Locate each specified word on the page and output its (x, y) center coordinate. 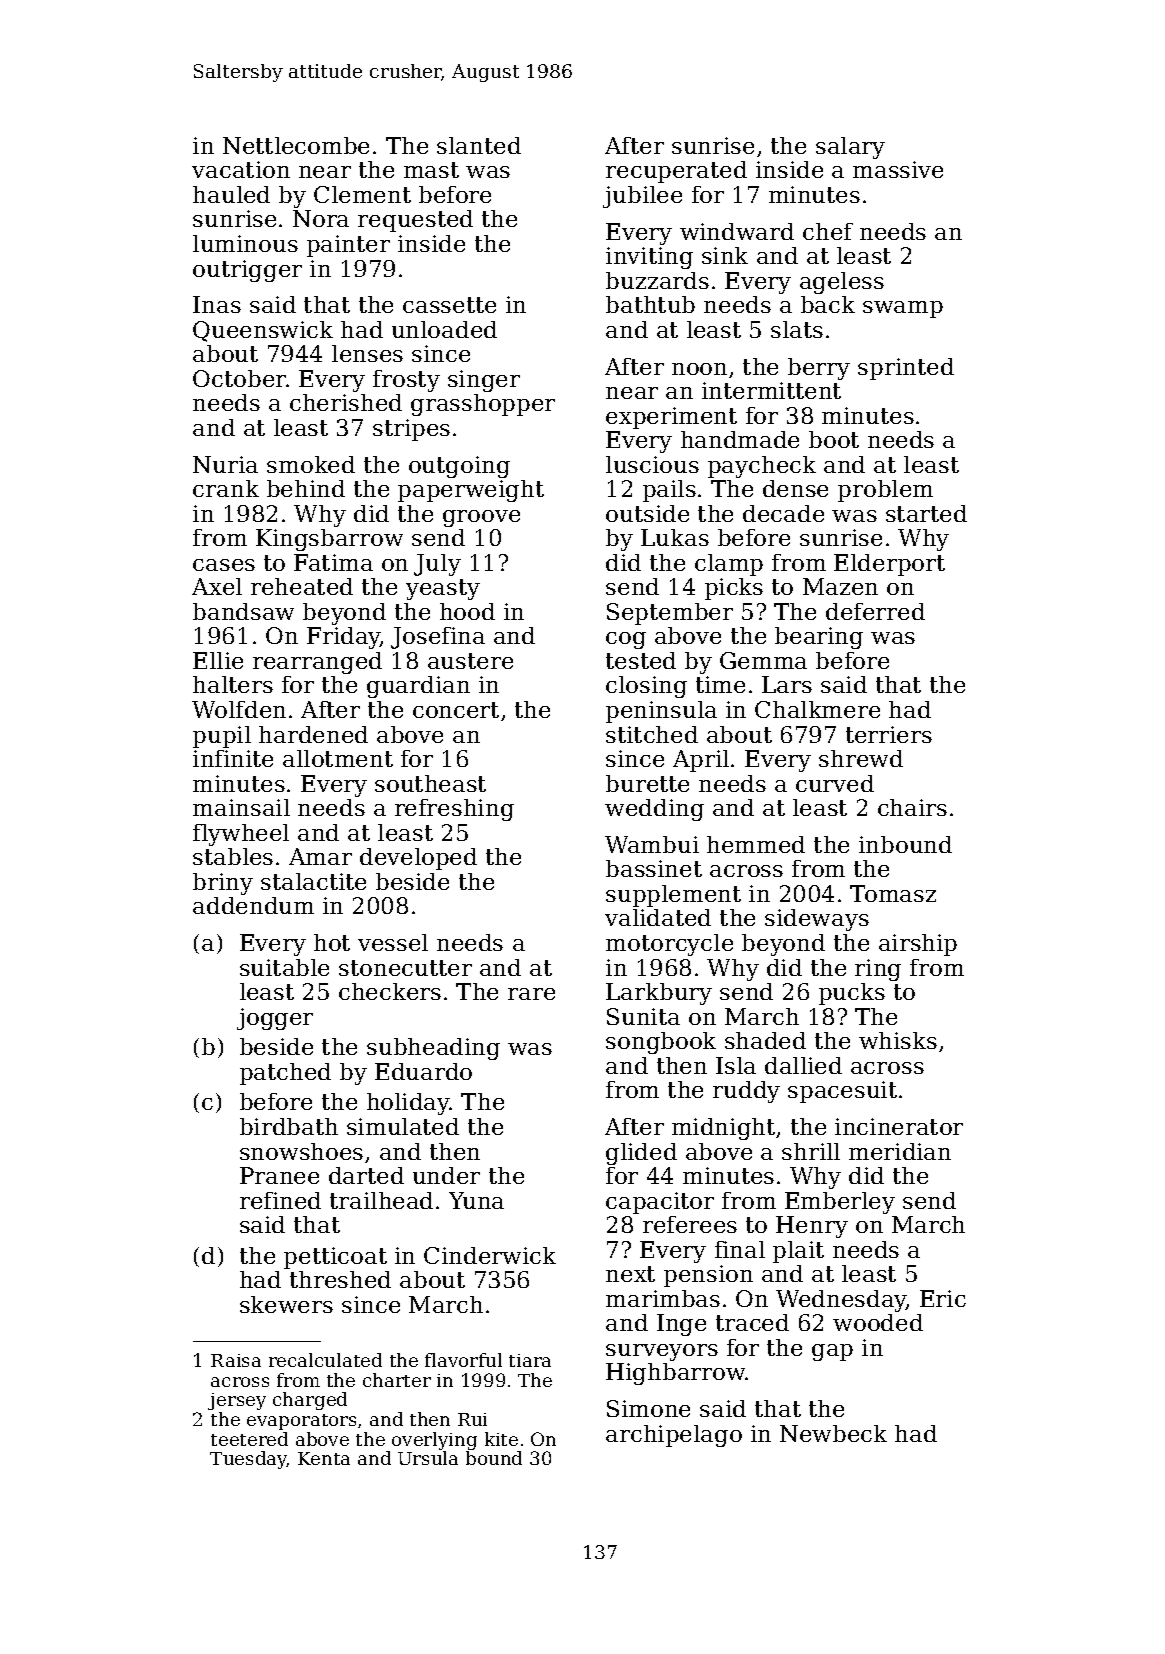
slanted (479, 145)
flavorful (463, 1360)
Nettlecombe (296, 145)
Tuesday (248, 1460)
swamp (903, 309)
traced (752, 1322)
